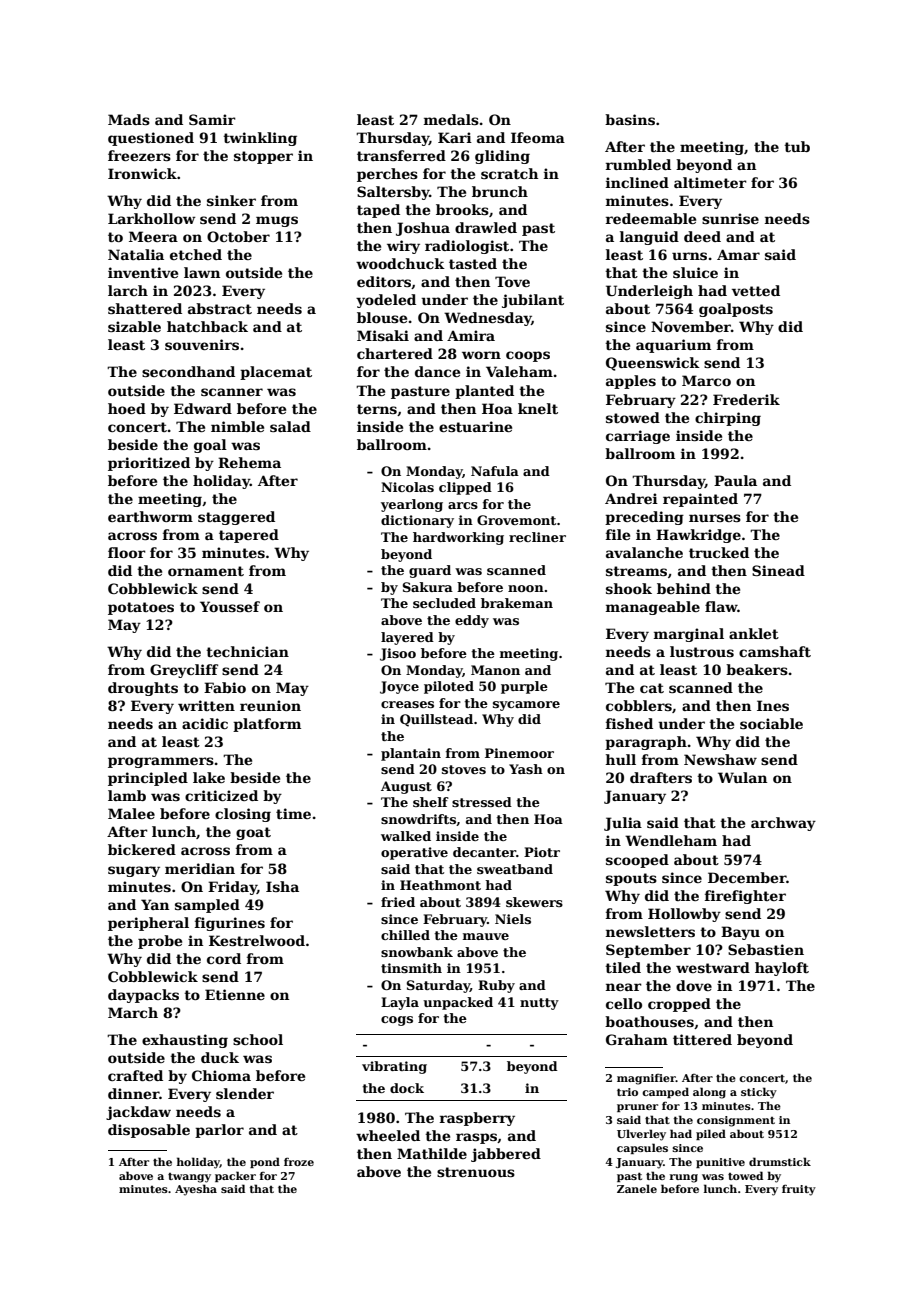  Describe the element at coordinates (220, 308) in the page. I see `abstract` at that location.
